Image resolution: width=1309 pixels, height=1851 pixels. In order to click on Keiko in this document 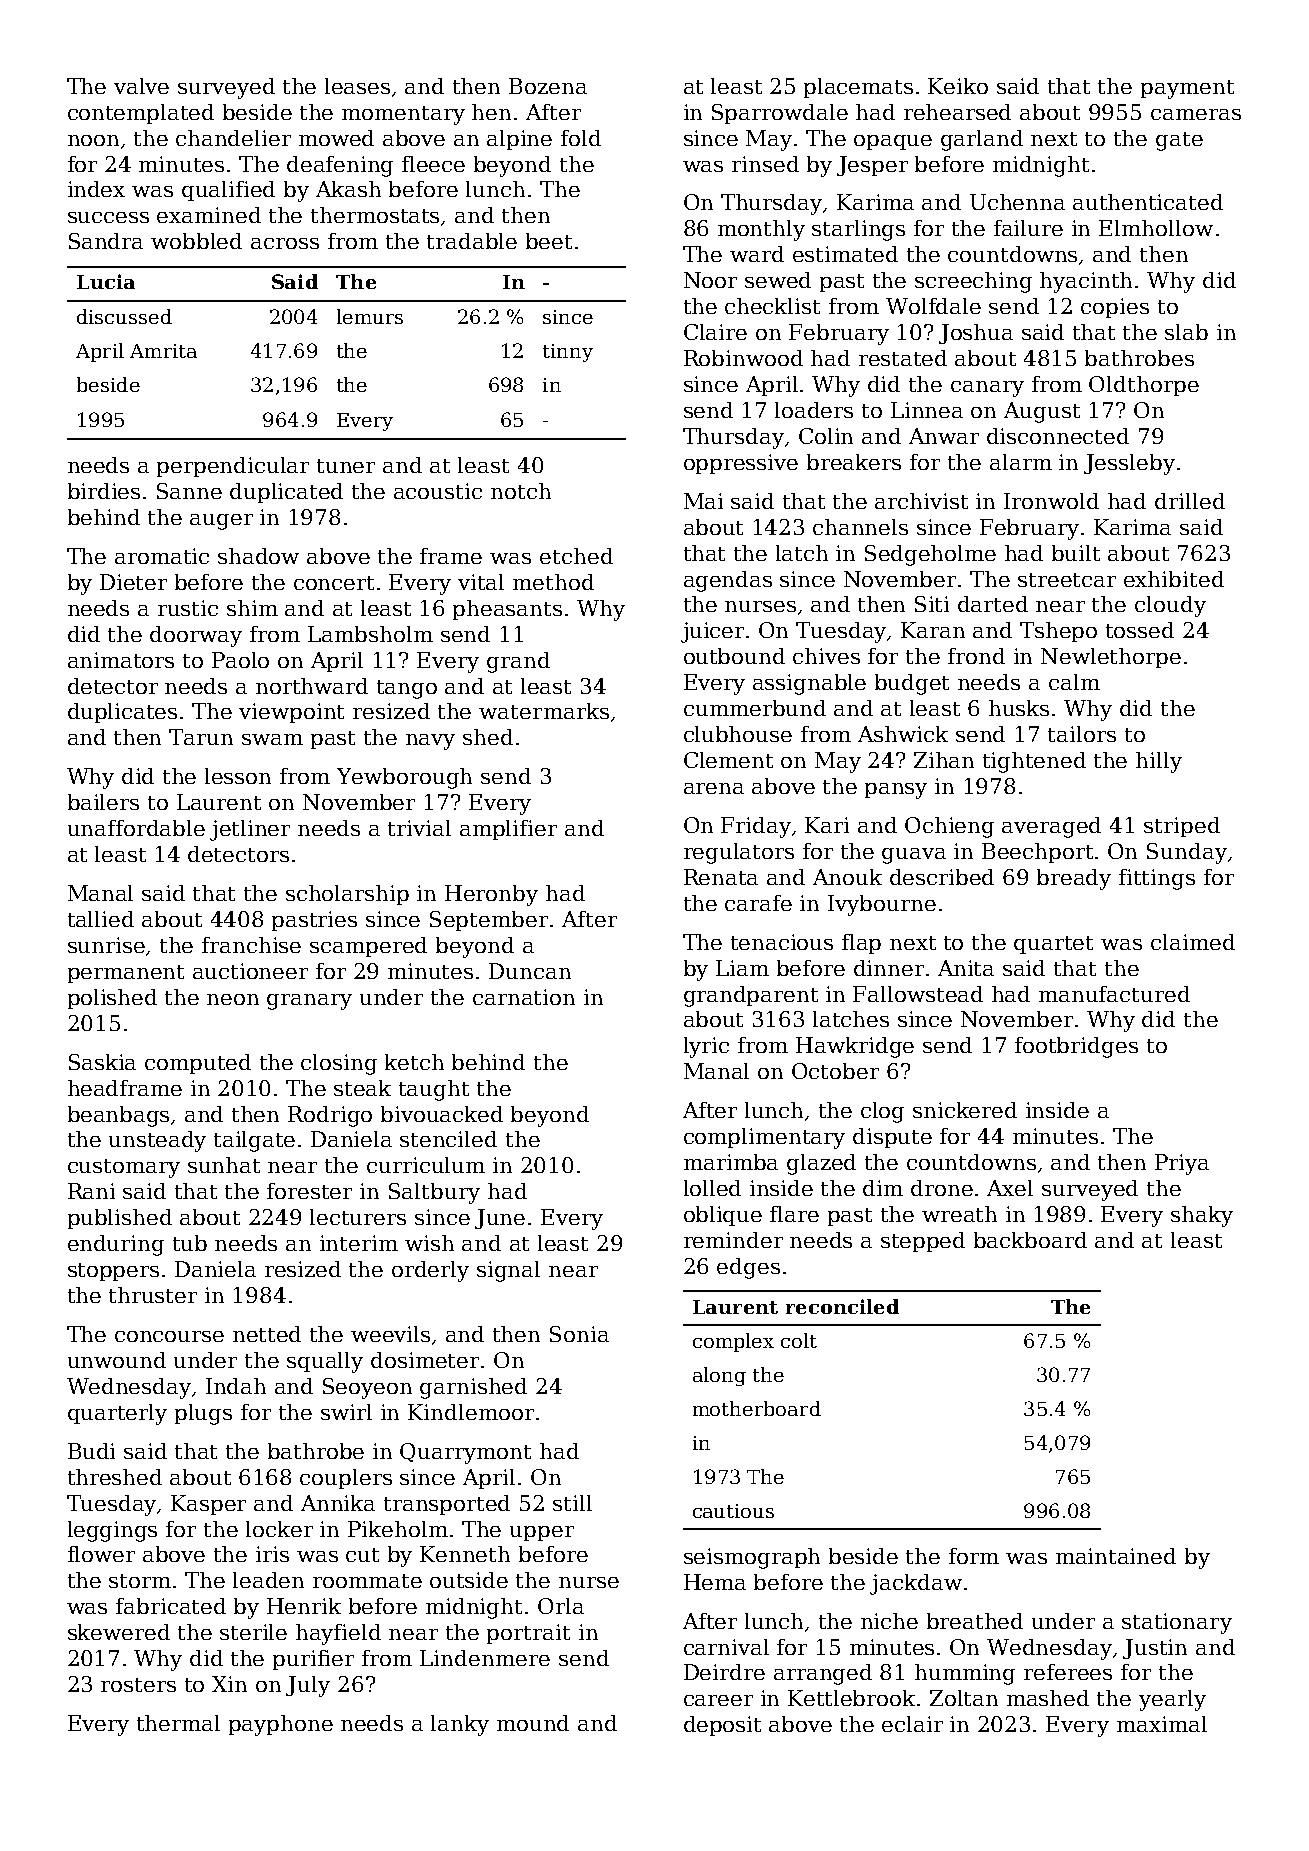, I will do `click(958, 86)`.
